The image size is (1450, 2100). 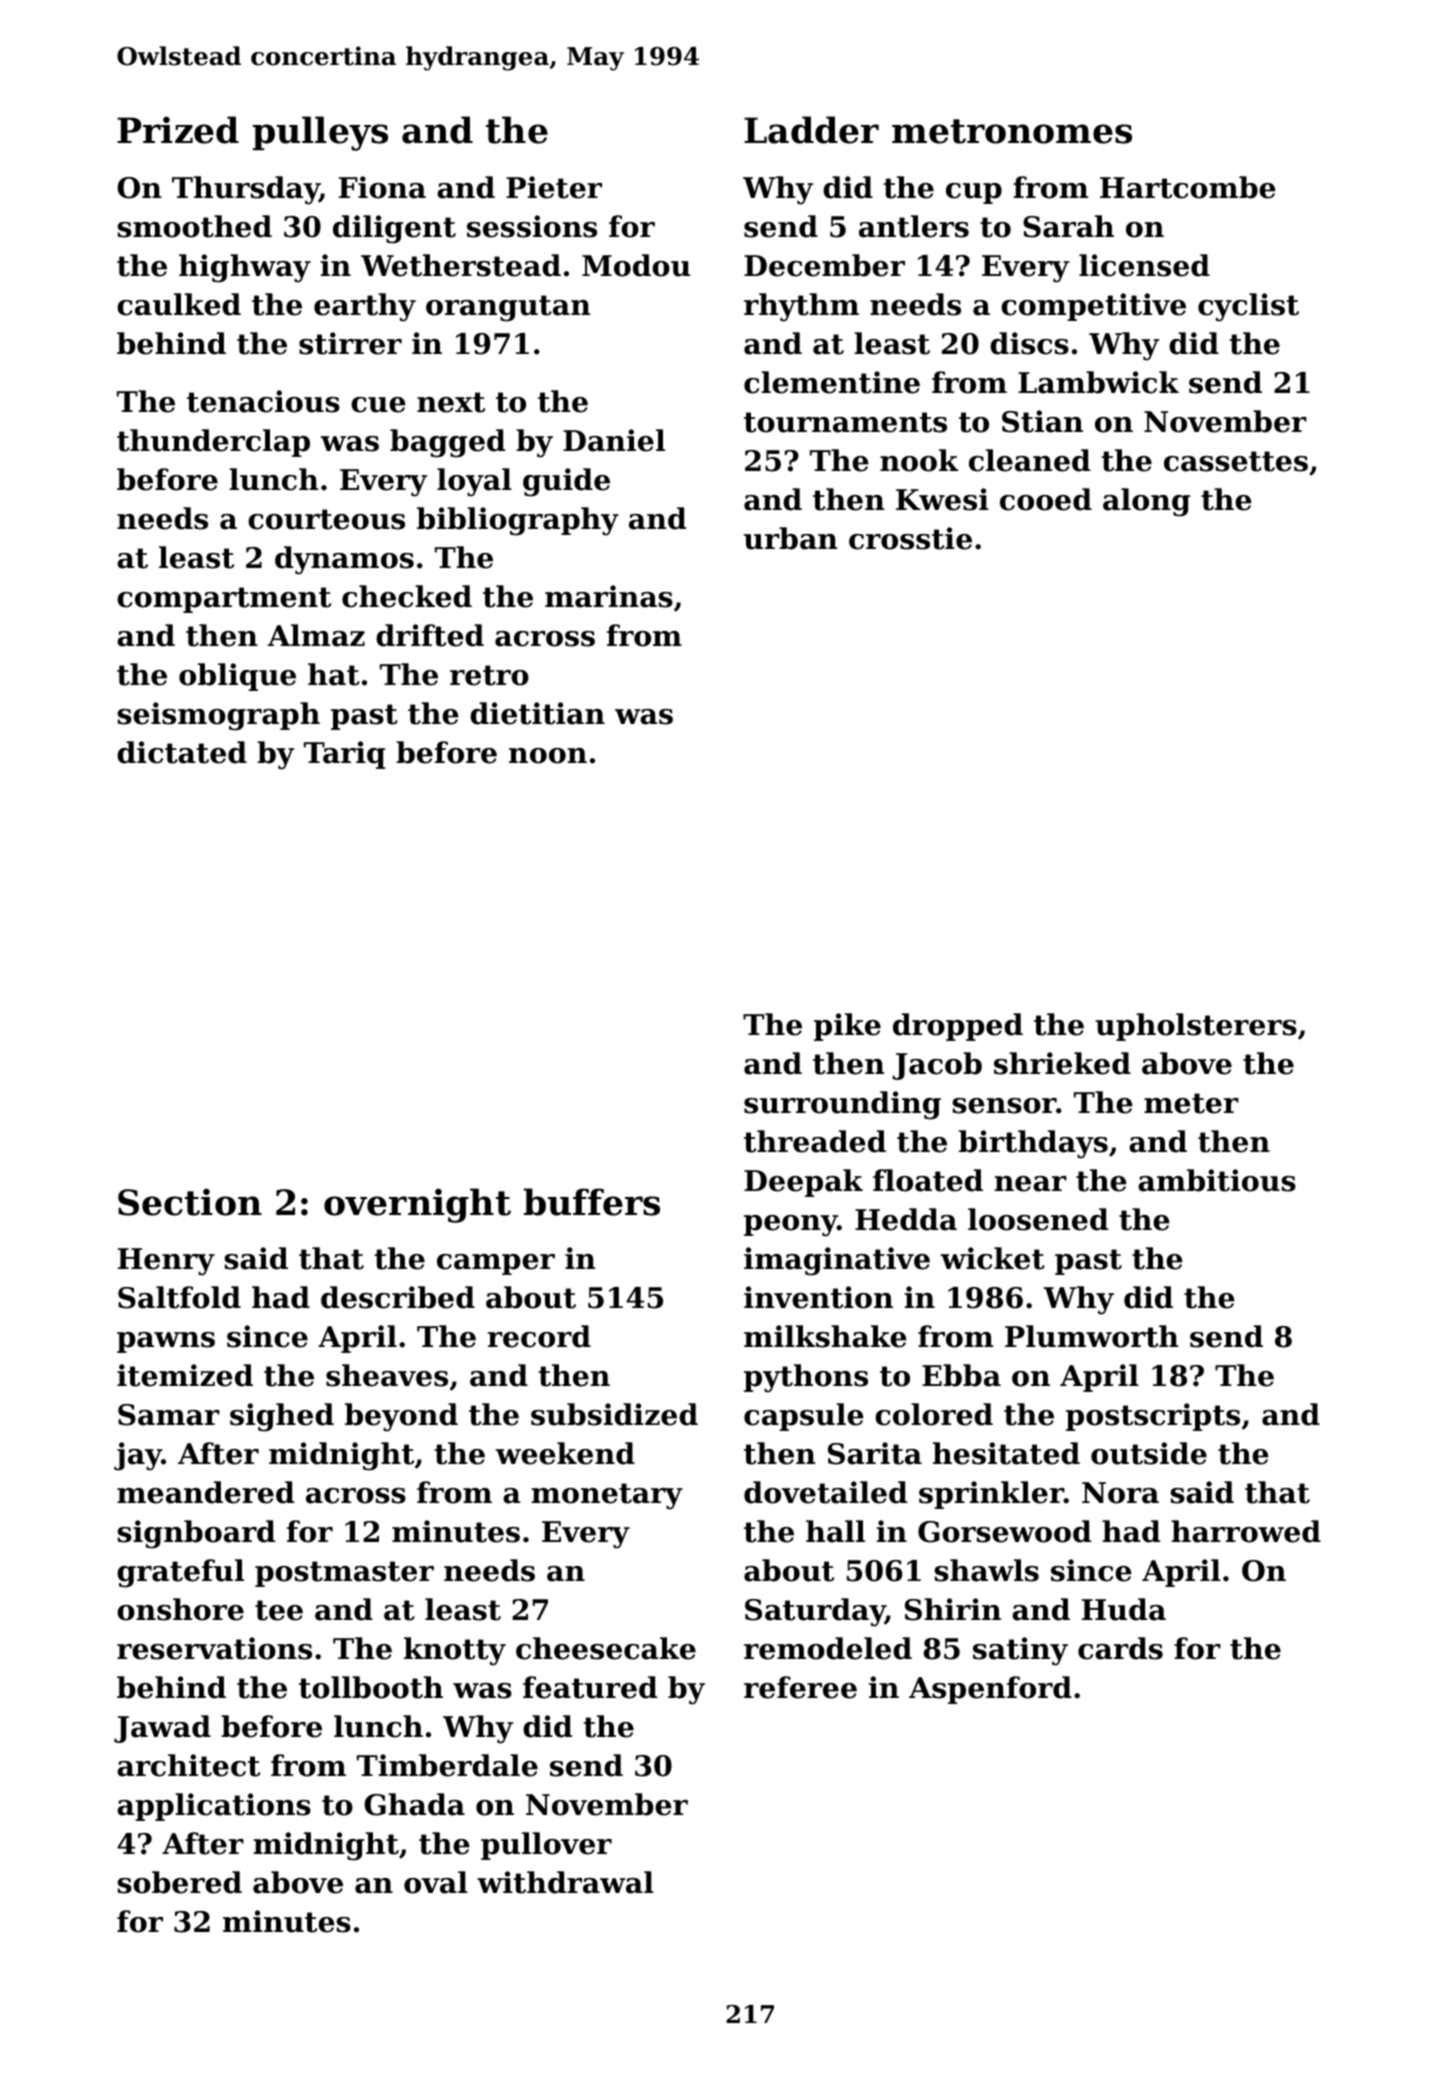 What do you see at coordinates (565, 1882) in the screenshot?
I see `withdrawal` at bounding box center [565, 1882].
